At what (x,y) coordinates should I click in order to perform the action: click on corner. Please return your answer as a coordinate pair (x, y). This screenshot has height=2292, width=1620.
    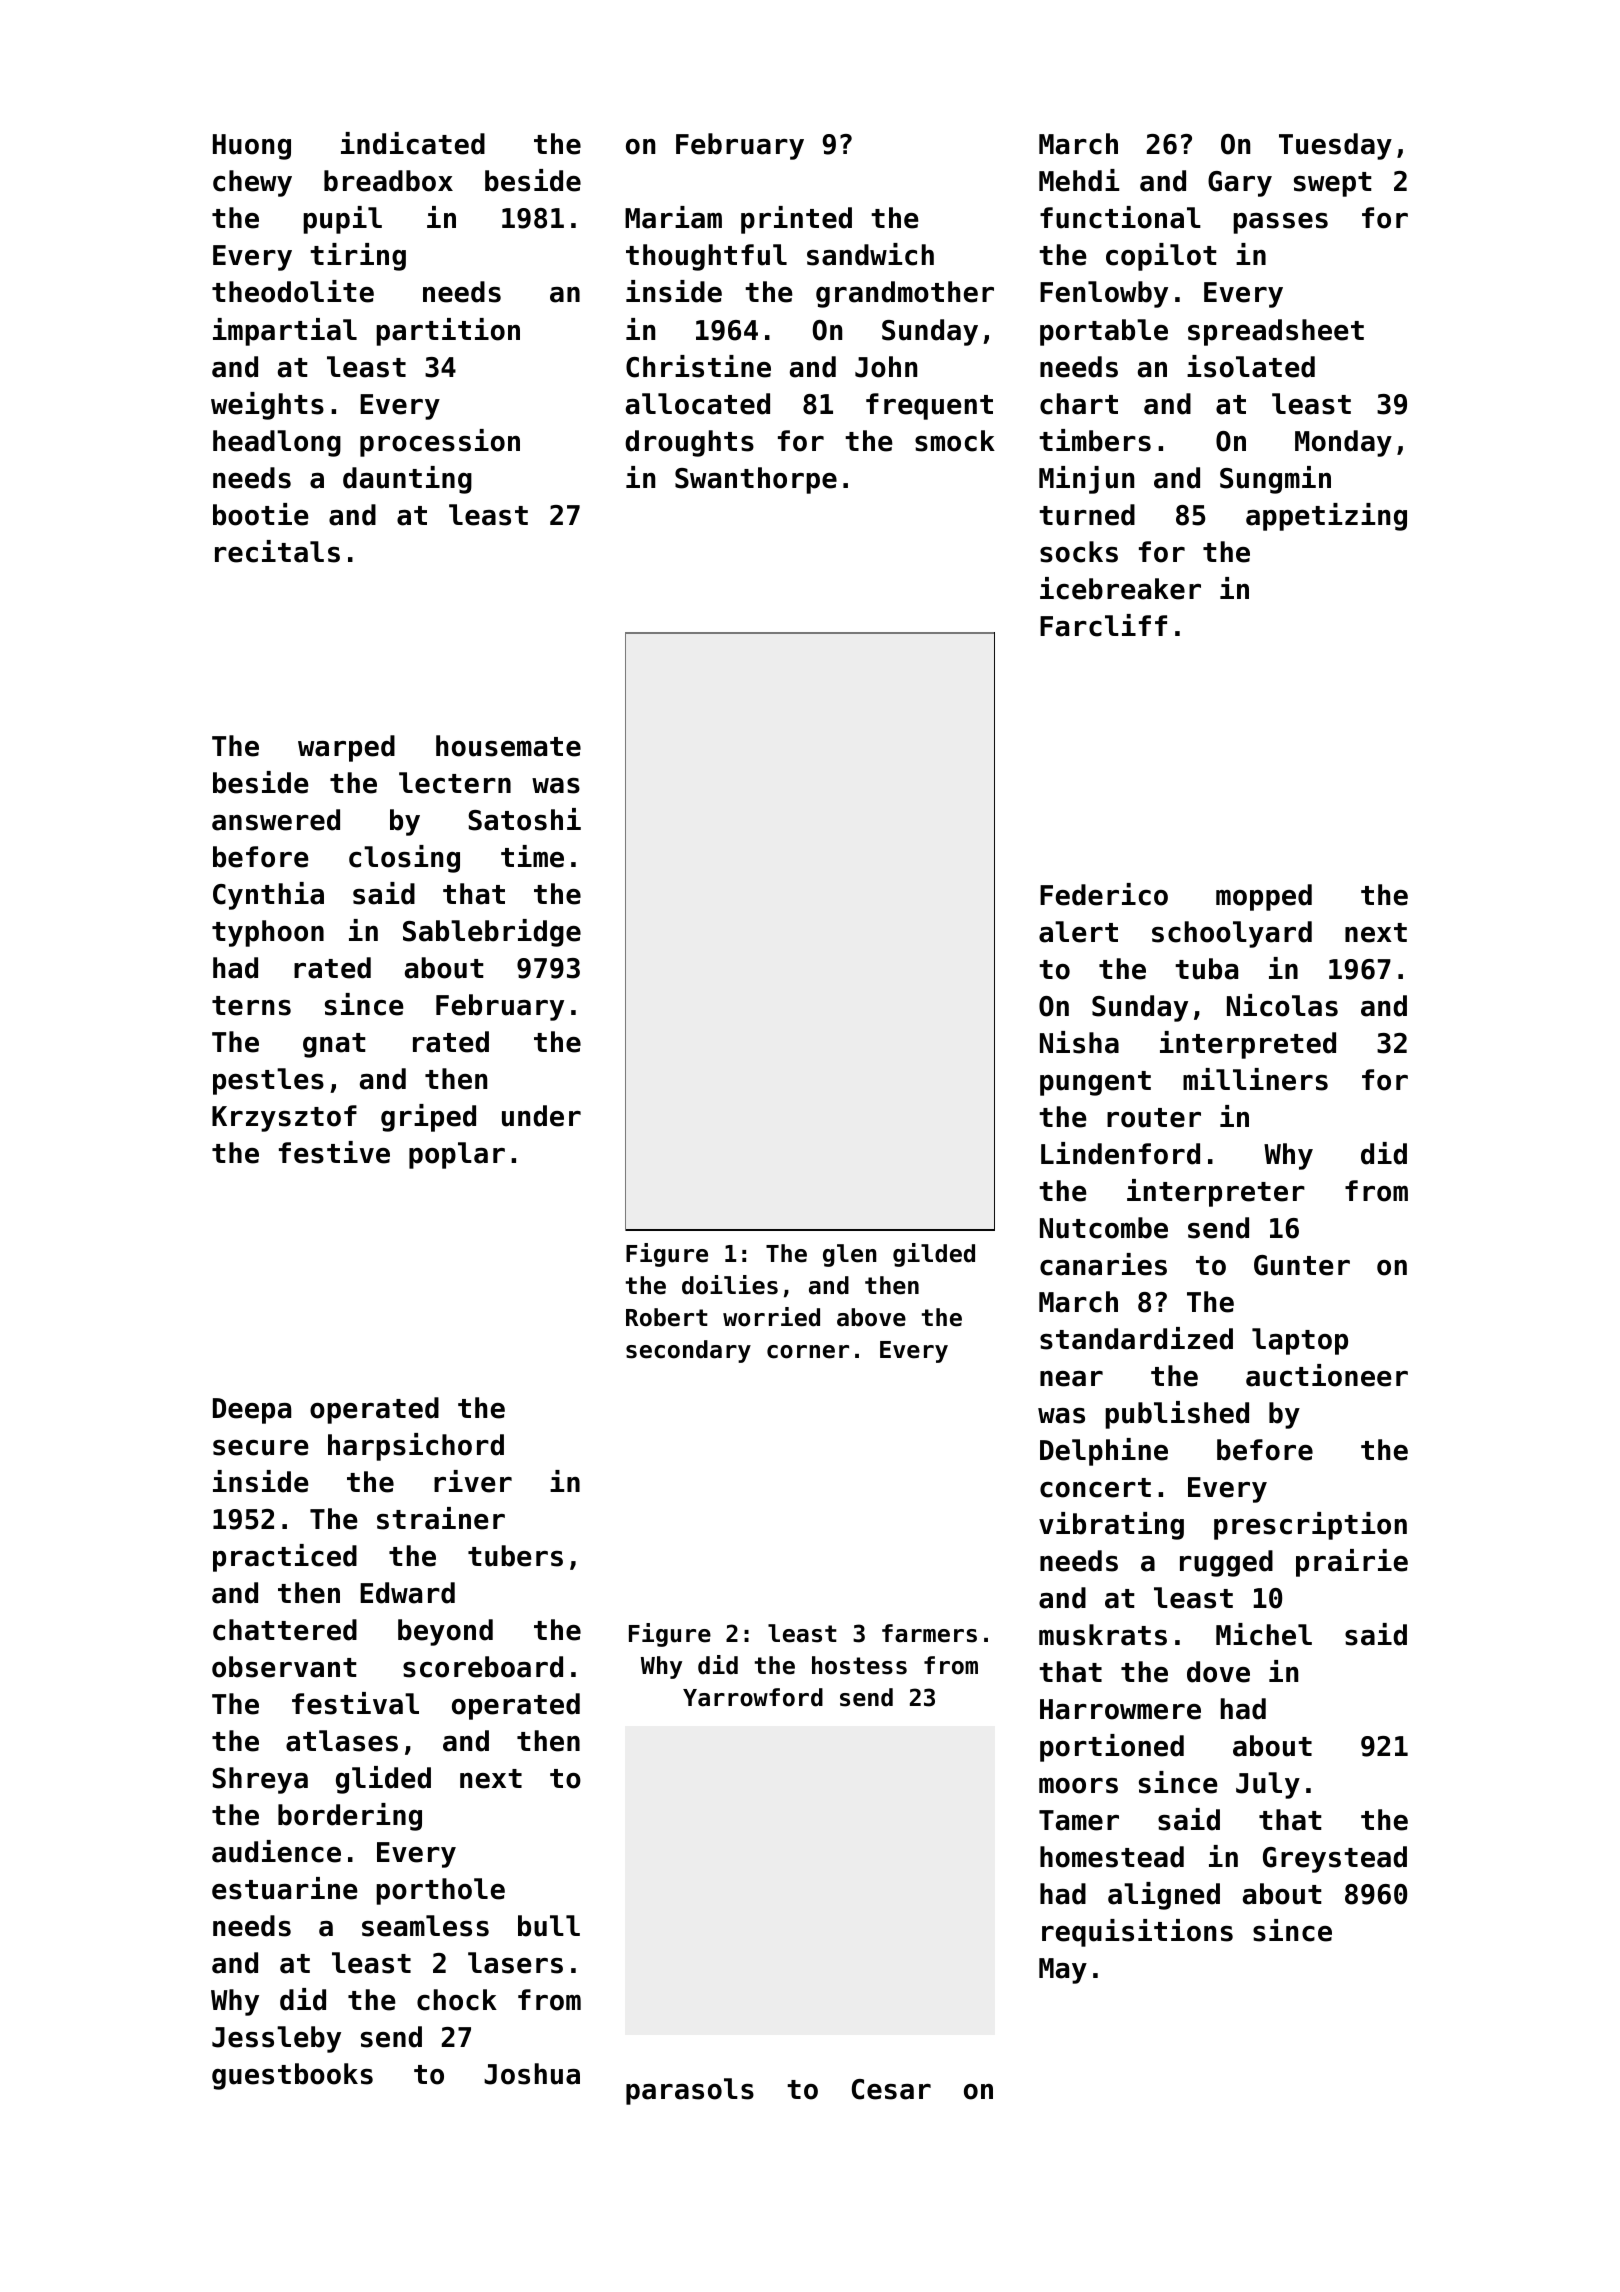
    Looking at the image, I should click on (808, 1352).
